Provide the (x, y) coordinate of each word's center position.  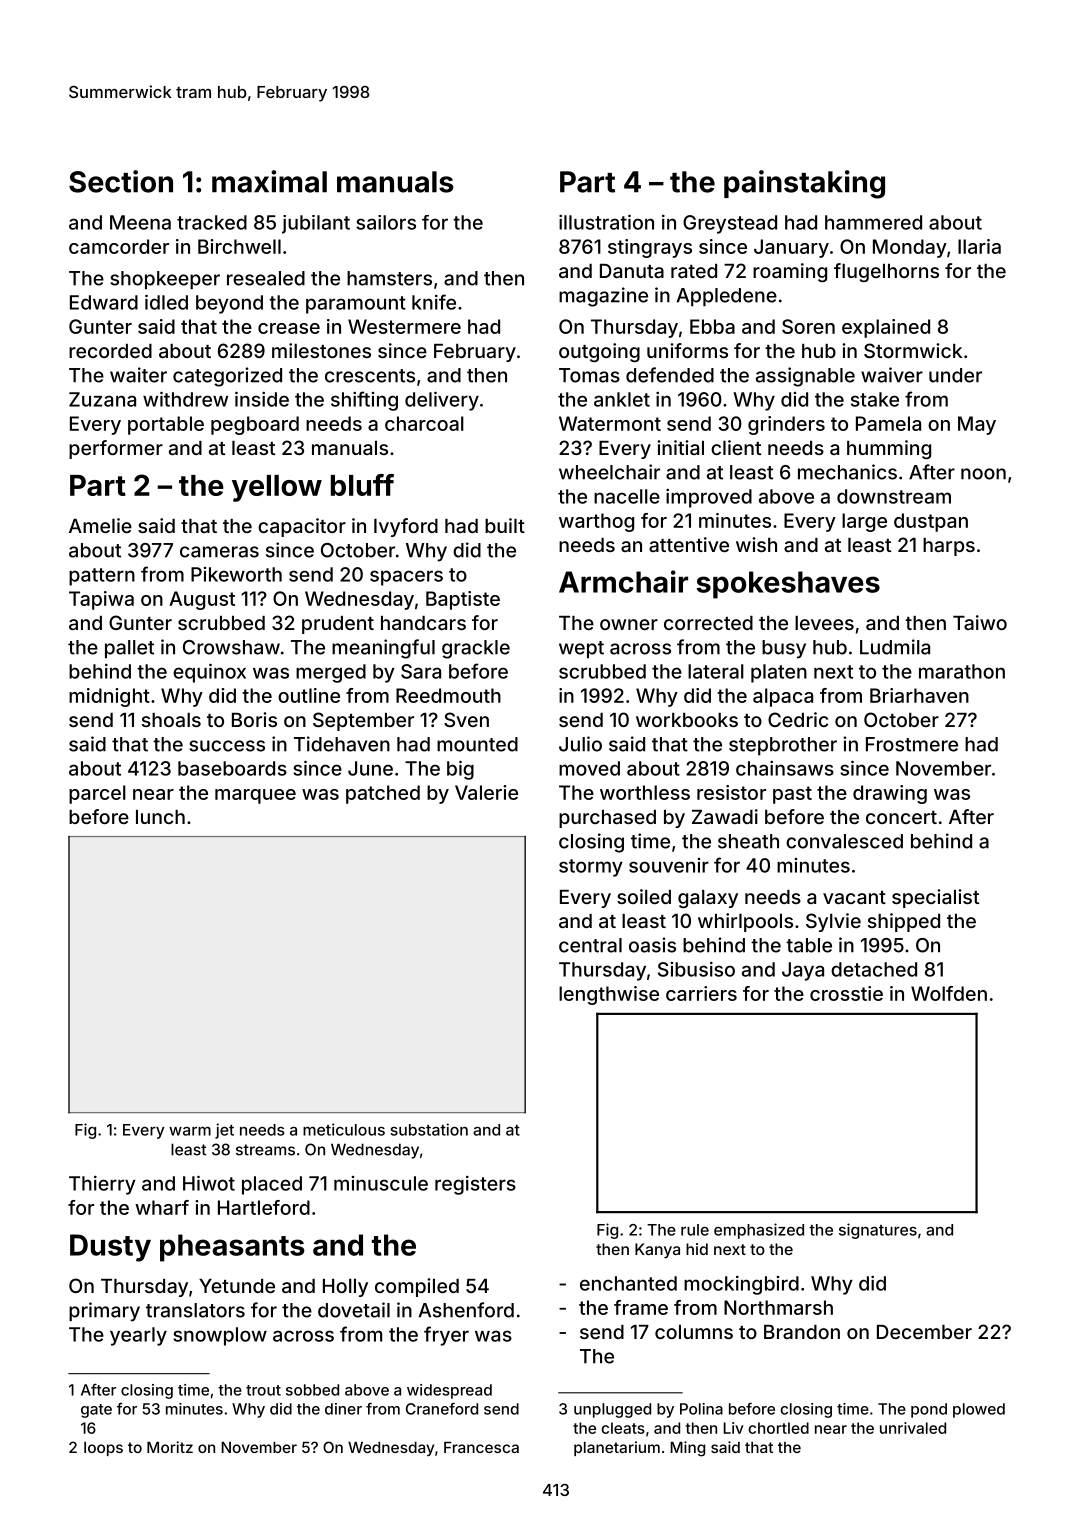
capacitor (302, 527)
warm (190, 1131)
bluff (362, 485)
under (955, 375)
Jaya (803, 971)
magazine (603, 297)
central (590, 945)
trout (263, 1390)
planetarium (617, 1448)
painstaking (804, 184)
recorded (110, 351)
